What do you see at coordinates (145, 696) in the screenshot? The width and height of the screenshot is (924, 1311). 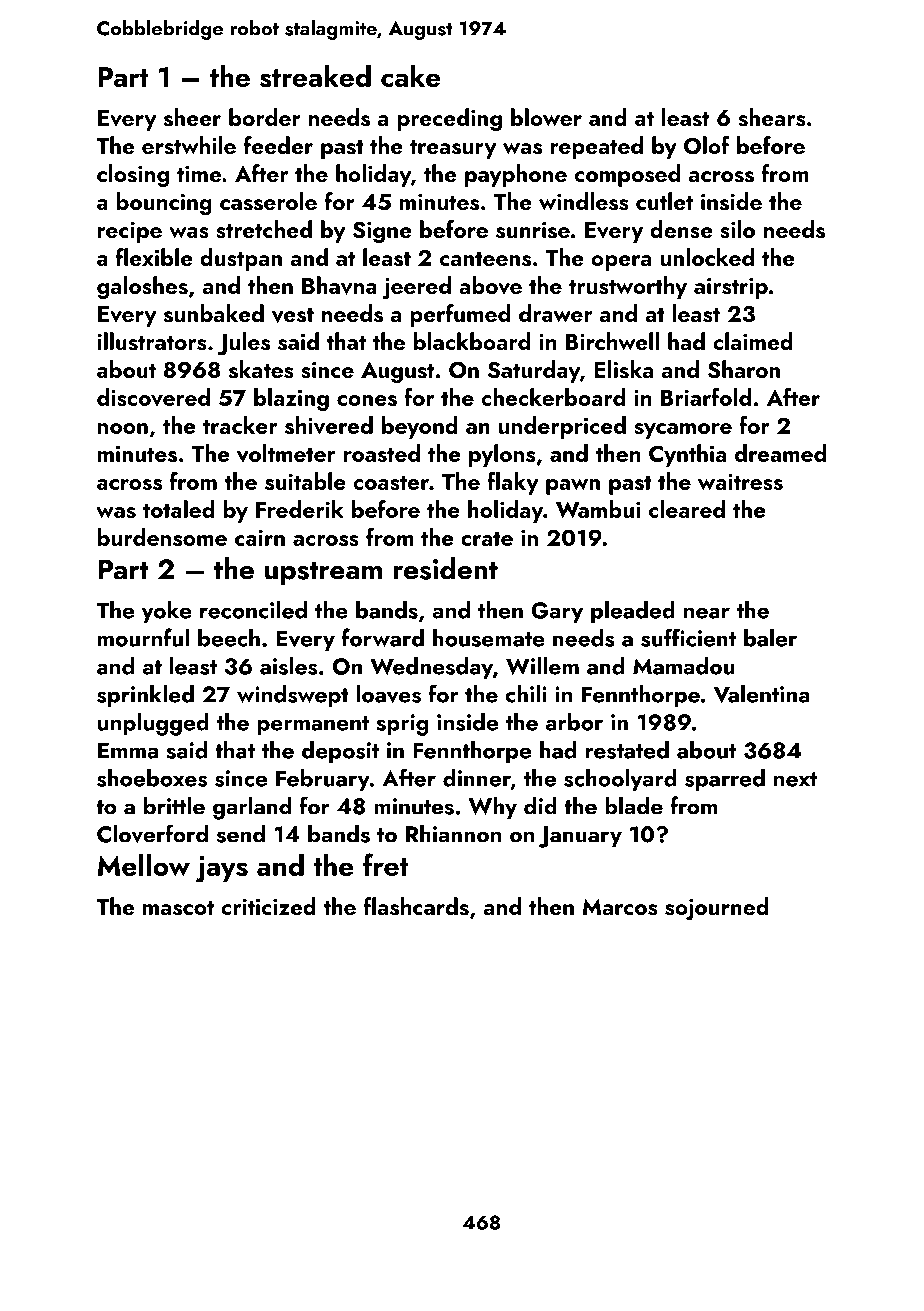 I see `sprinkled` at bounding box center [145, 696].
